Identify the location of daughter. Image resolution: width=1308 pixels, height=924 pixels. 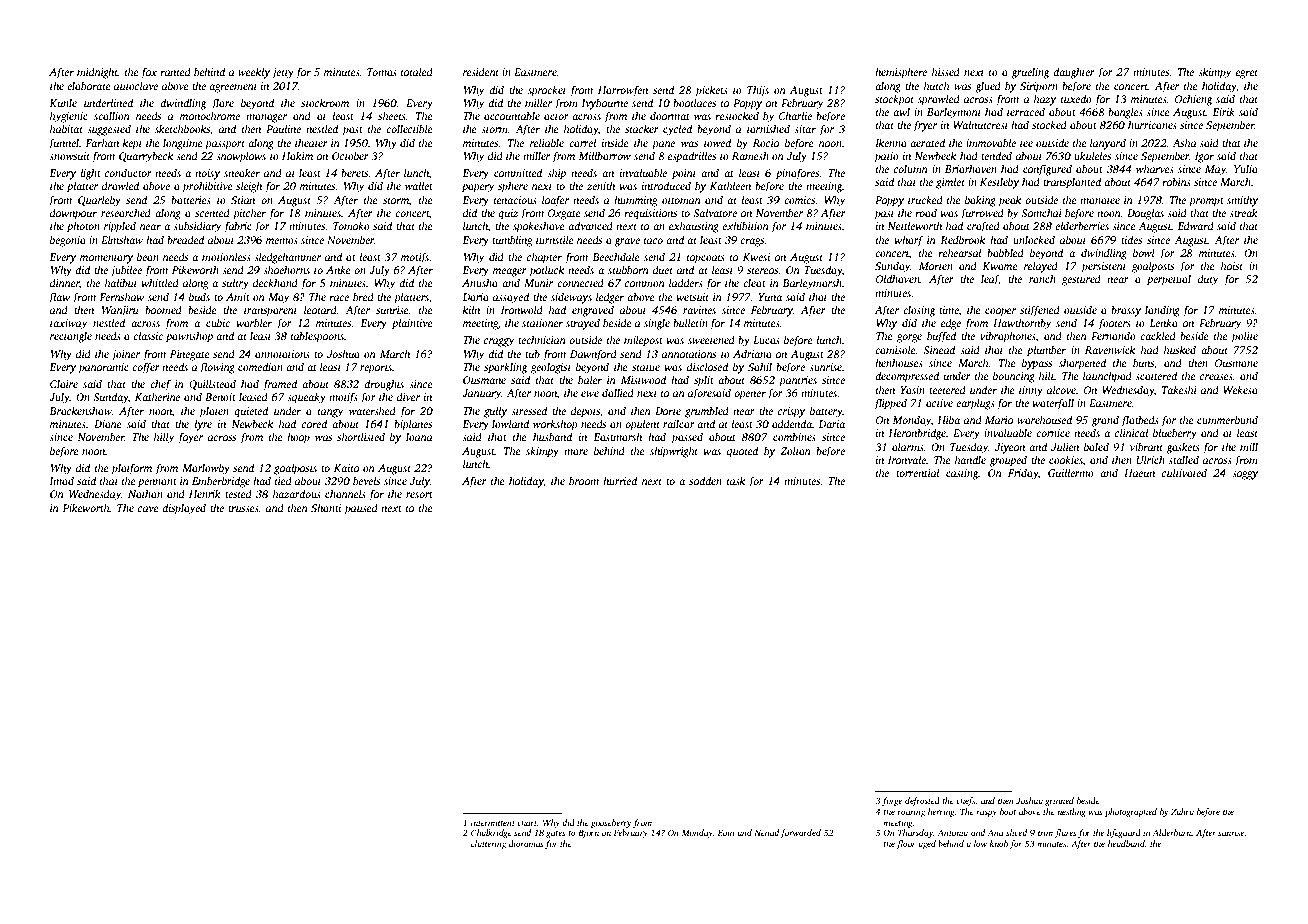
(1074, 73).
